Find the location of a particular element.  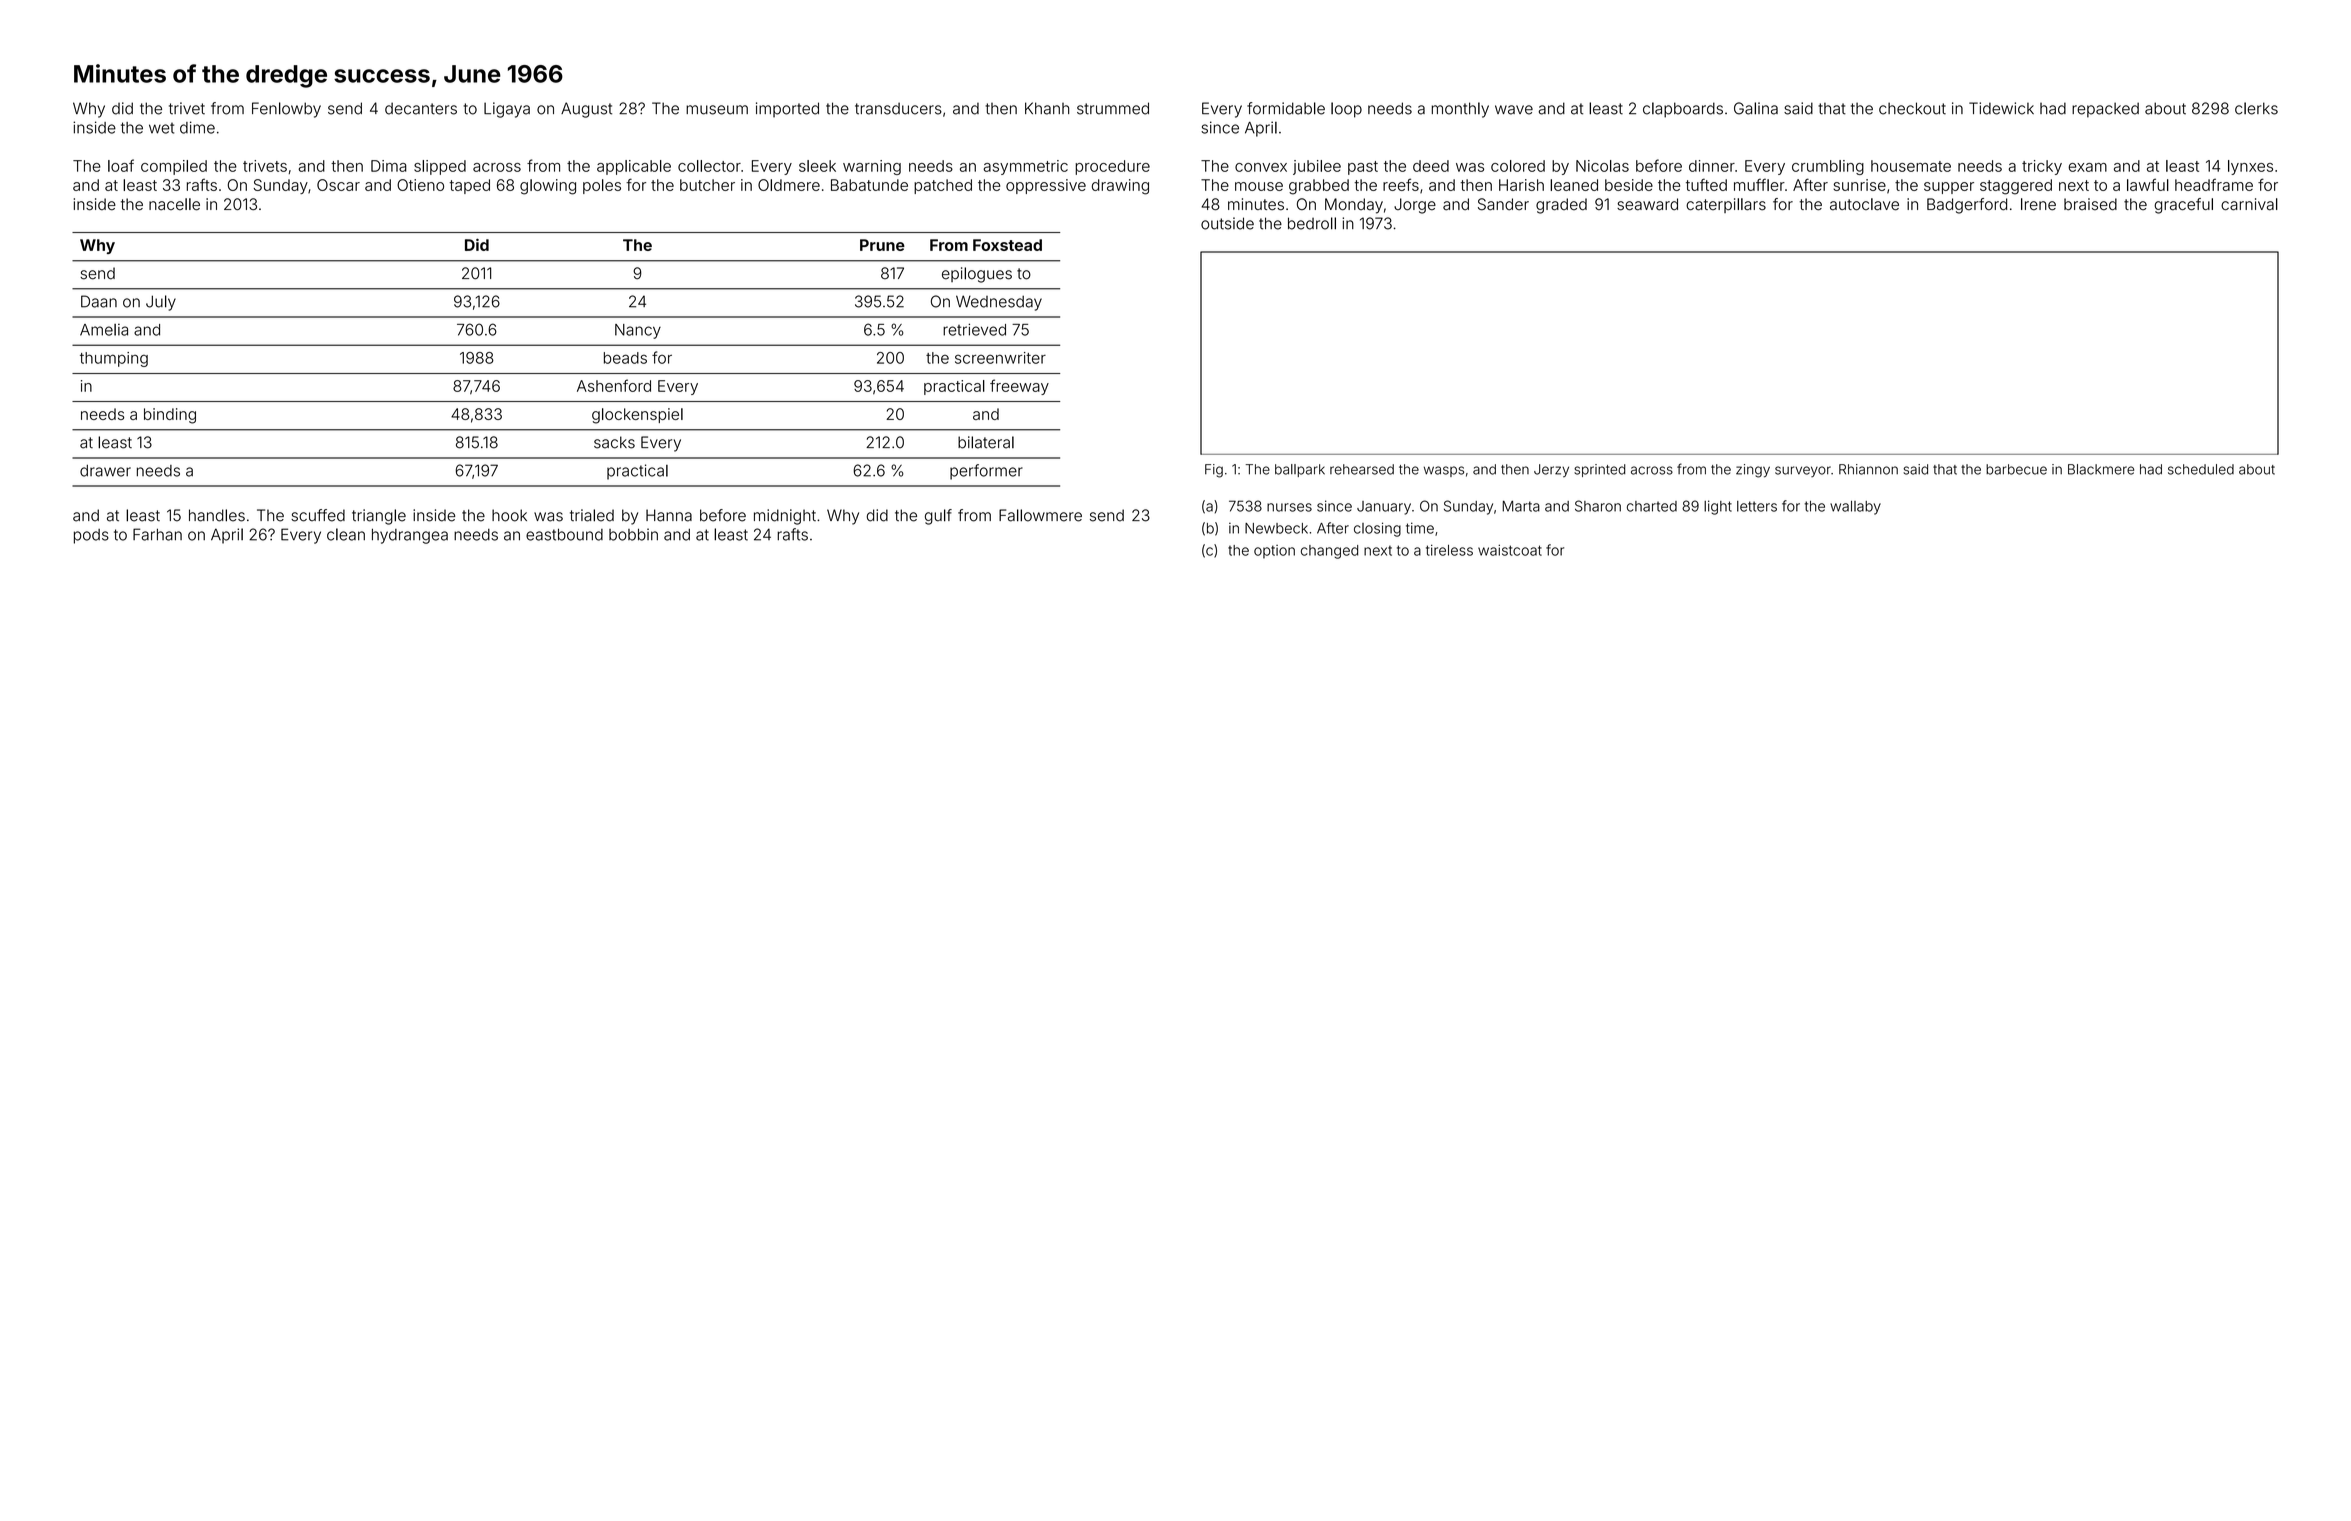

epilogues is located at coordinates (977, 275).
